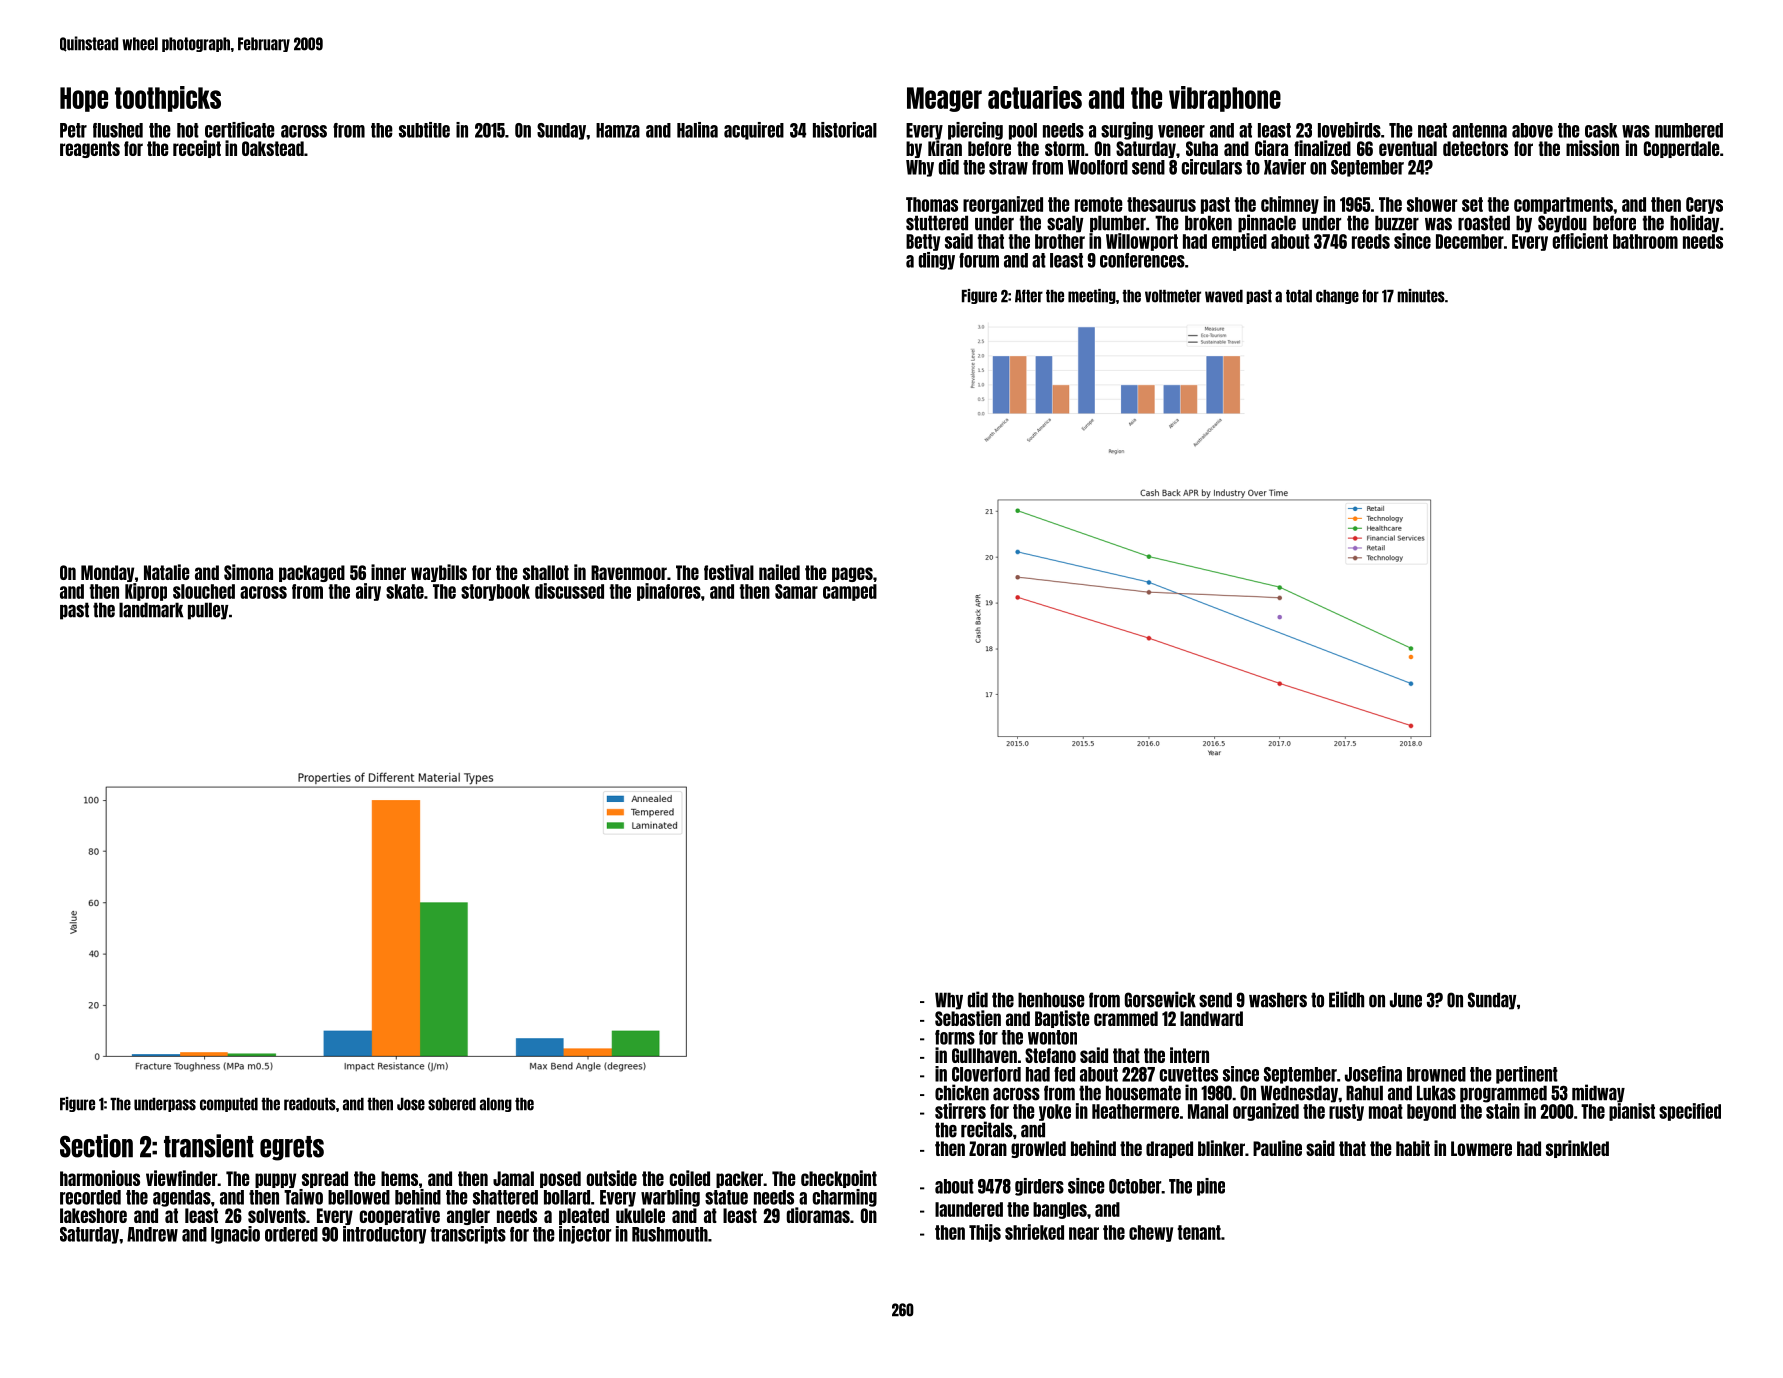 This image has width=1783, height=1378. I want to click on midway, so click(1598, 1093).
